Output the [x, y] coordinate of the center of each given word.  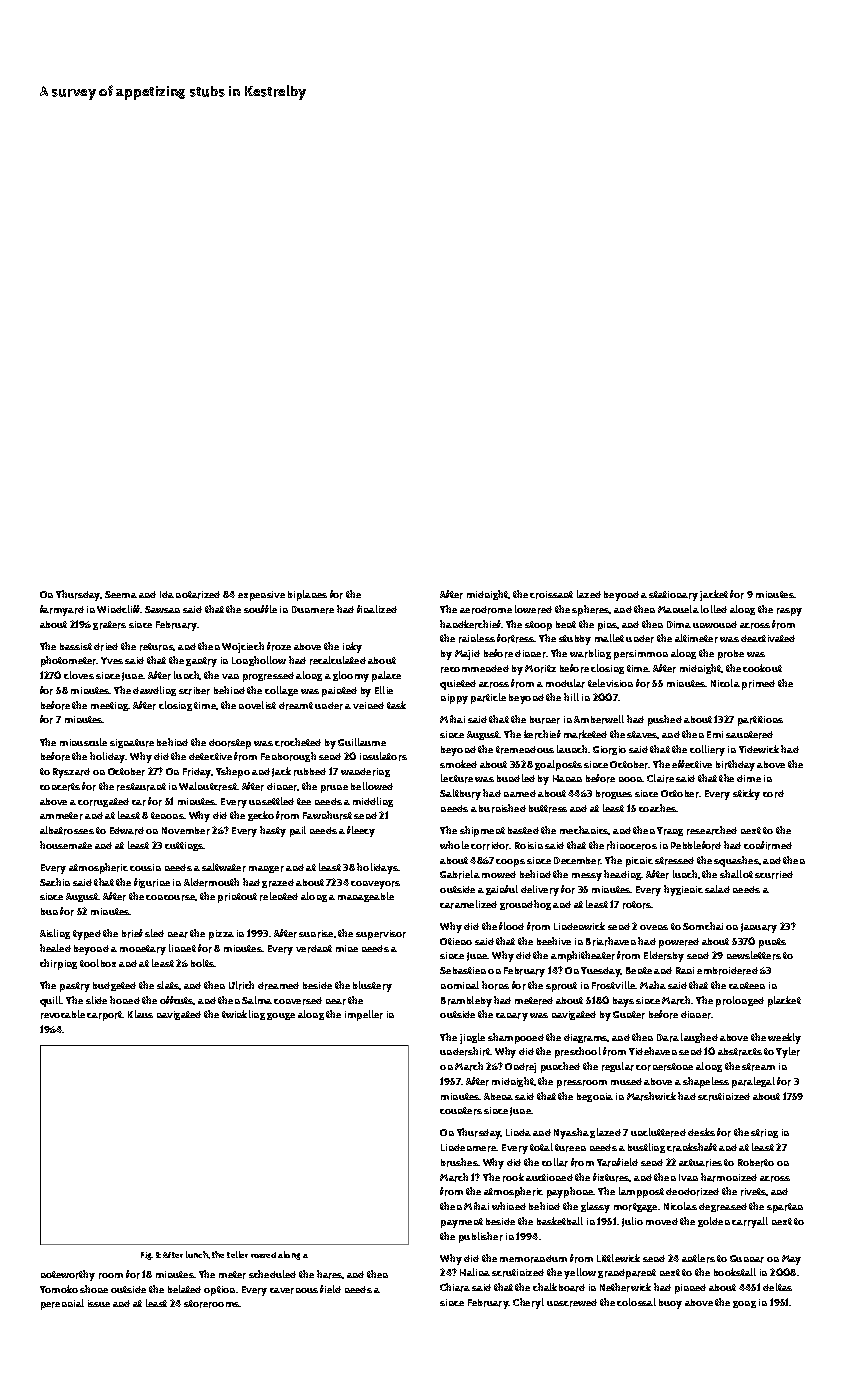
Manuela [678, 609]
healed [55, 948]
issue [99, 1303]
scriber [194, 691]
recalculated [338, 660]
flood [511, 926]
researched [712, 830]
